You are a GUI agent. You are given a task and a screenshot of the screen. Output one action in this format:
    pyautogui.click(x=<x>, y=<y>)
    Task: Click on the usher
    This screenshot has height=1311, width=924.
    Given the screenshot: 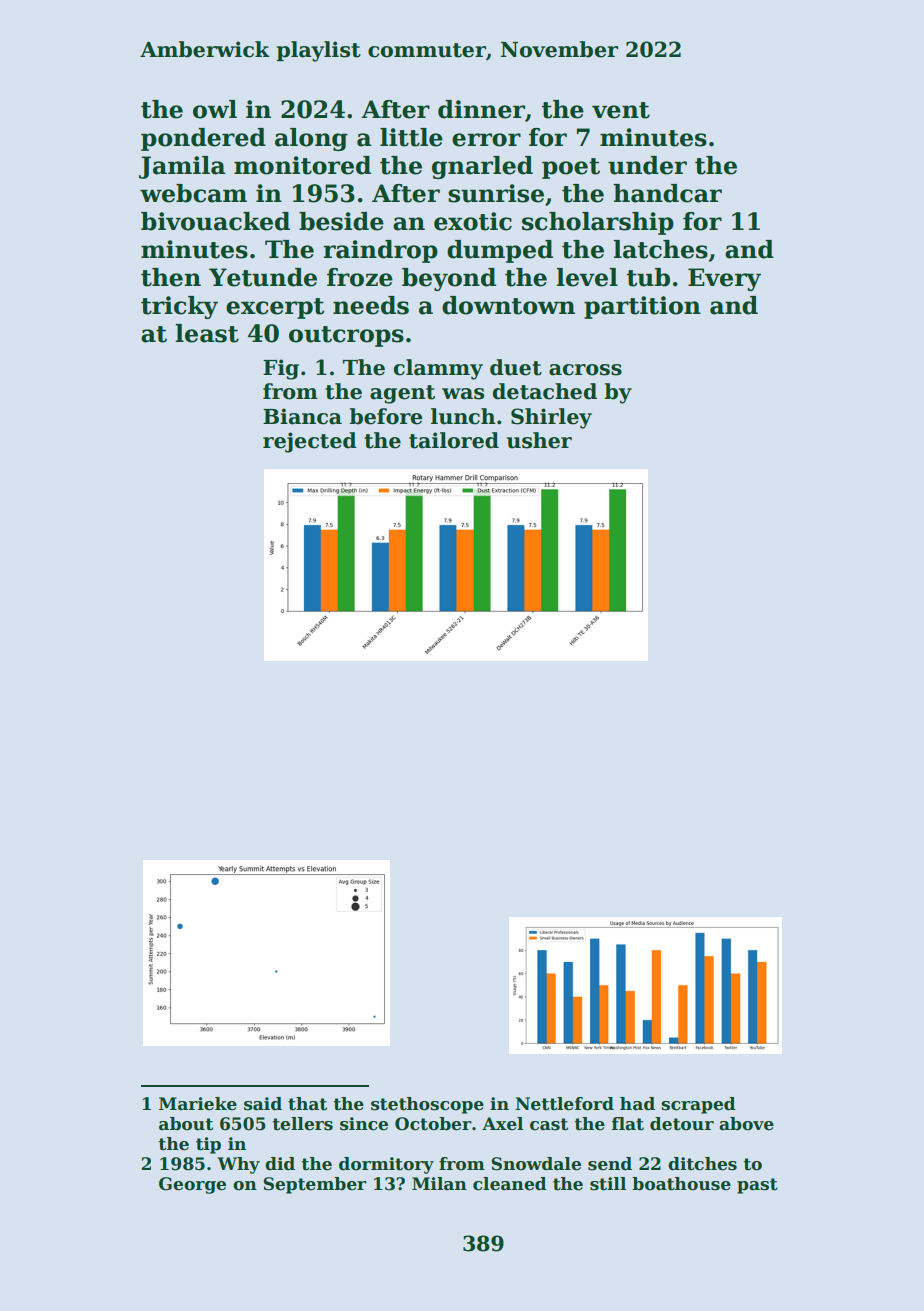 What is the action you would take?
    pyautogui.click(x=539, y=440)
